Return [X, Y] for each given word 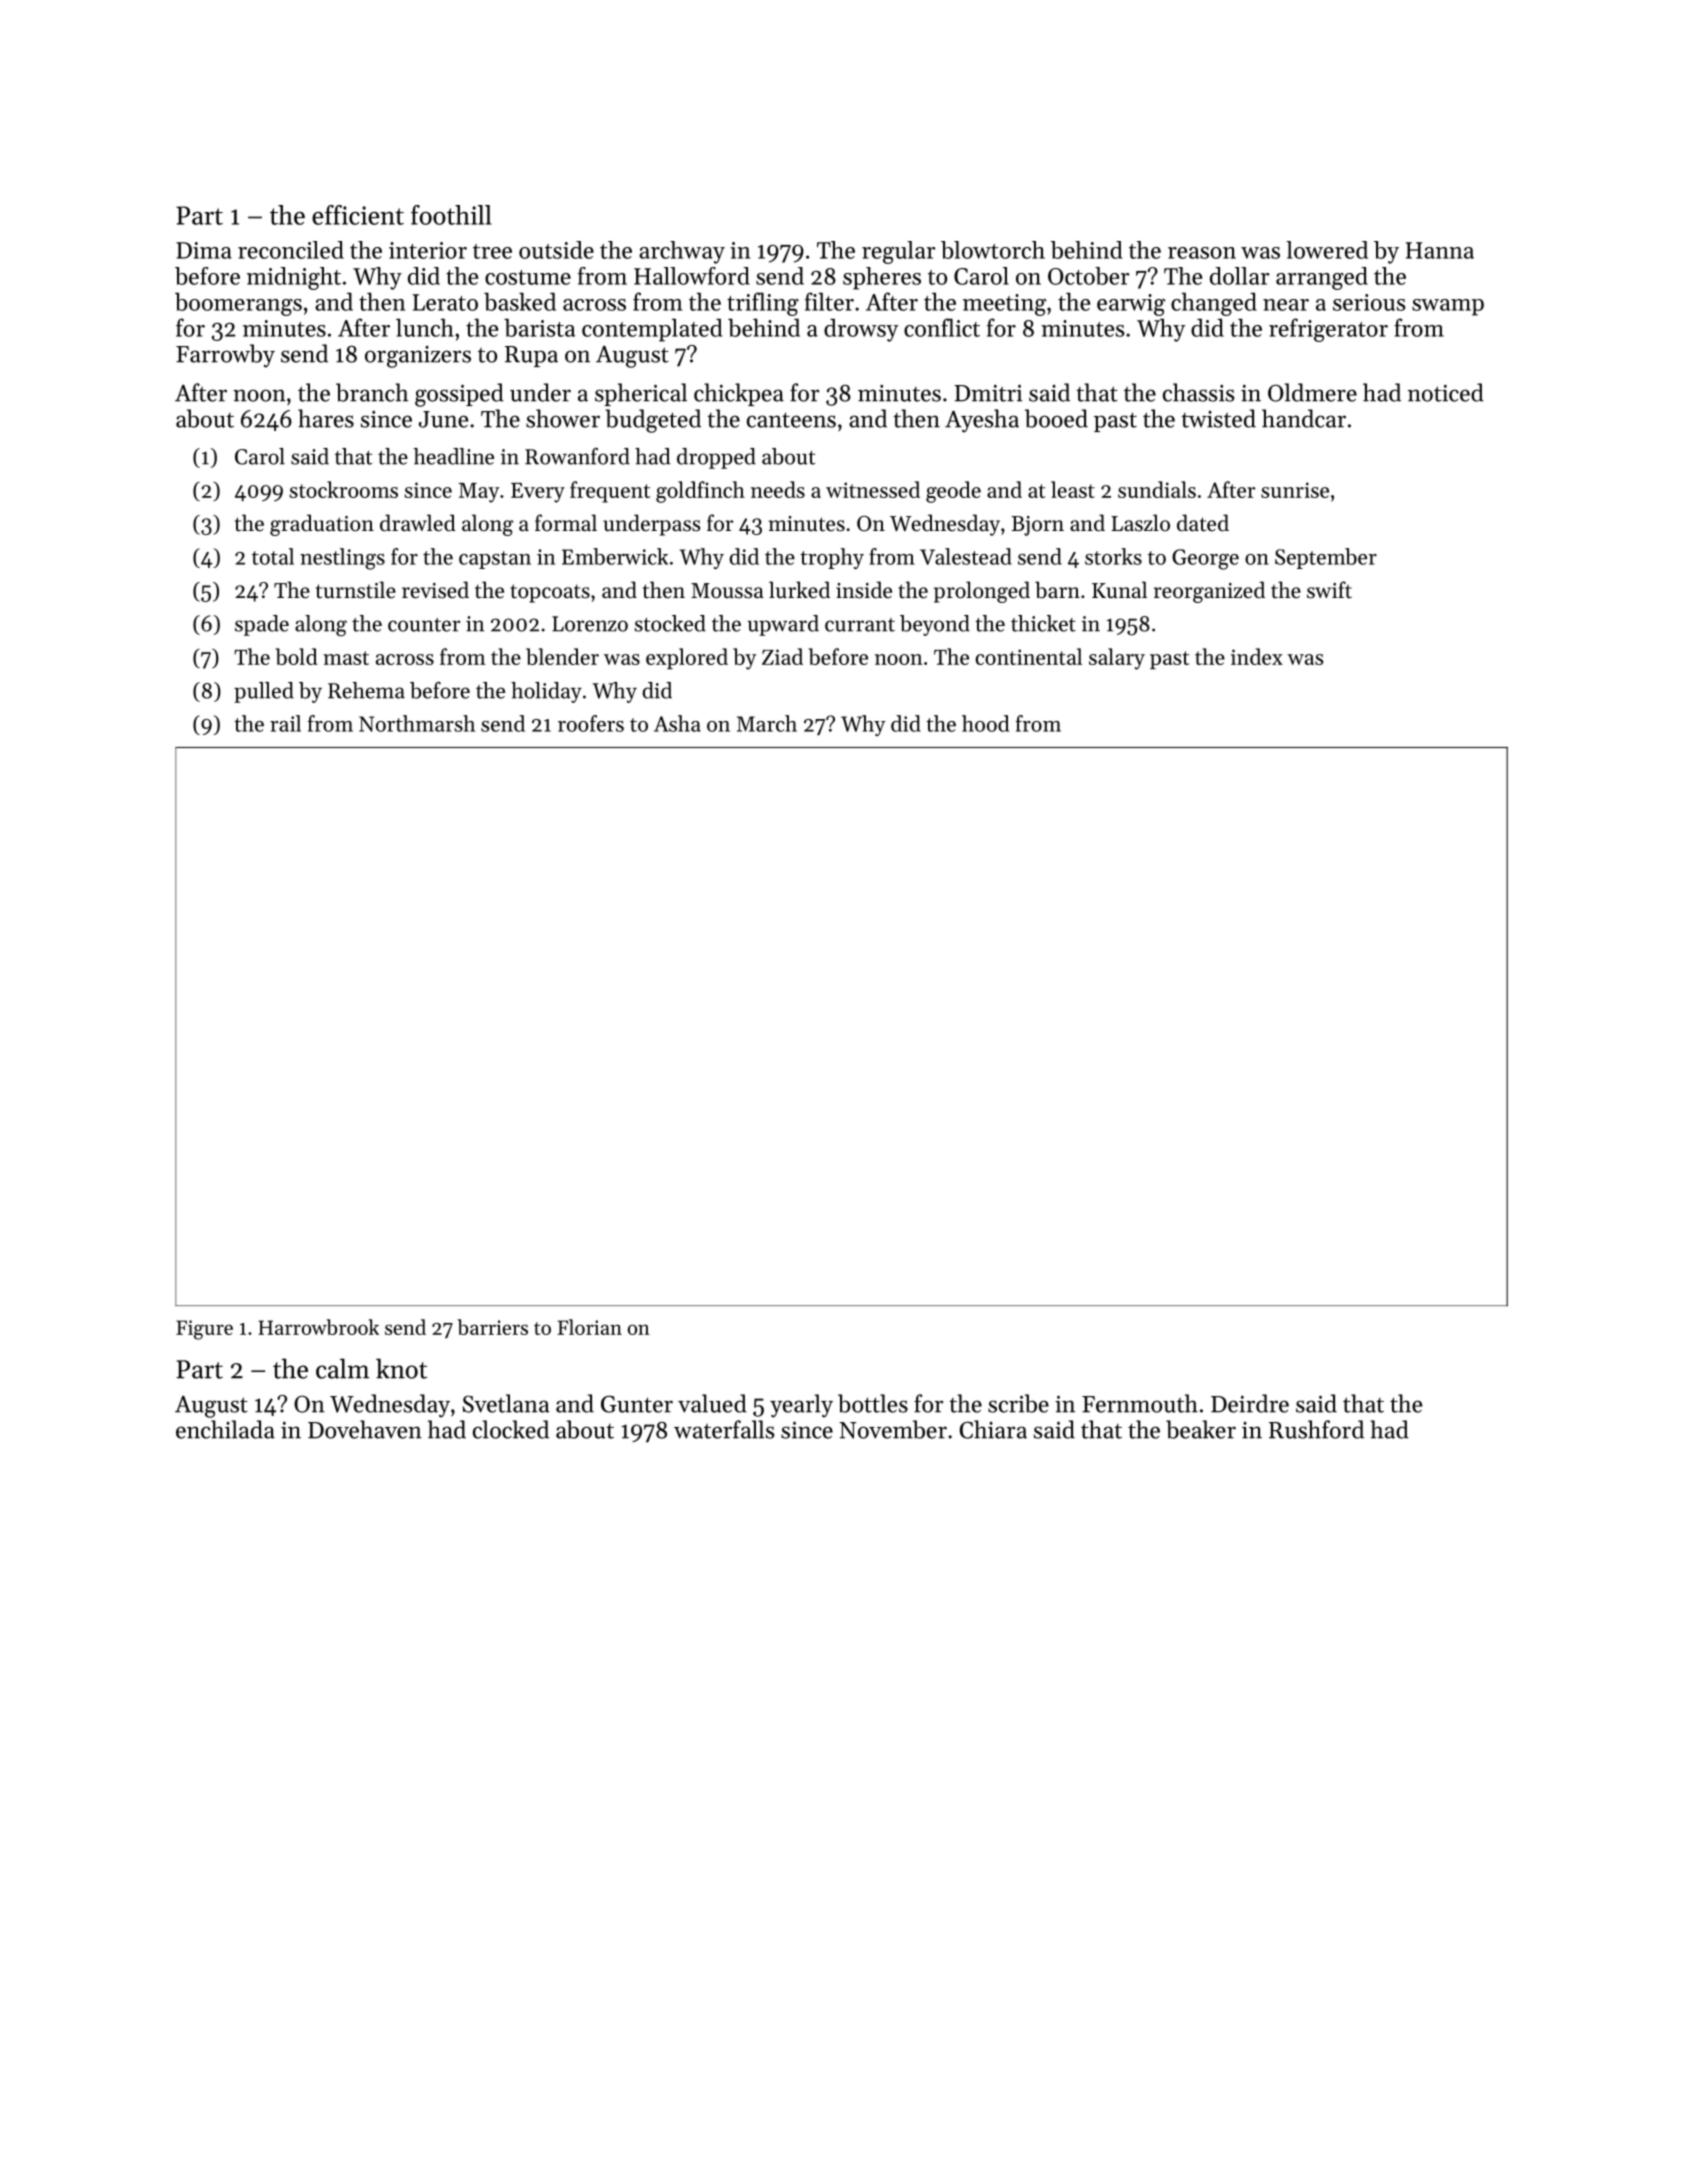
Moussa [727, 591]
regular [899, 252]
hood [985, 723]
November [893, 1429]
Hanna [1440, 250]
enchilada [225, 1429]
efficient [358, 215]
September [1326, 558]
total [273, 556]
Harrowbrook [318, 1327]
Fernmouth [1140, 1403]
